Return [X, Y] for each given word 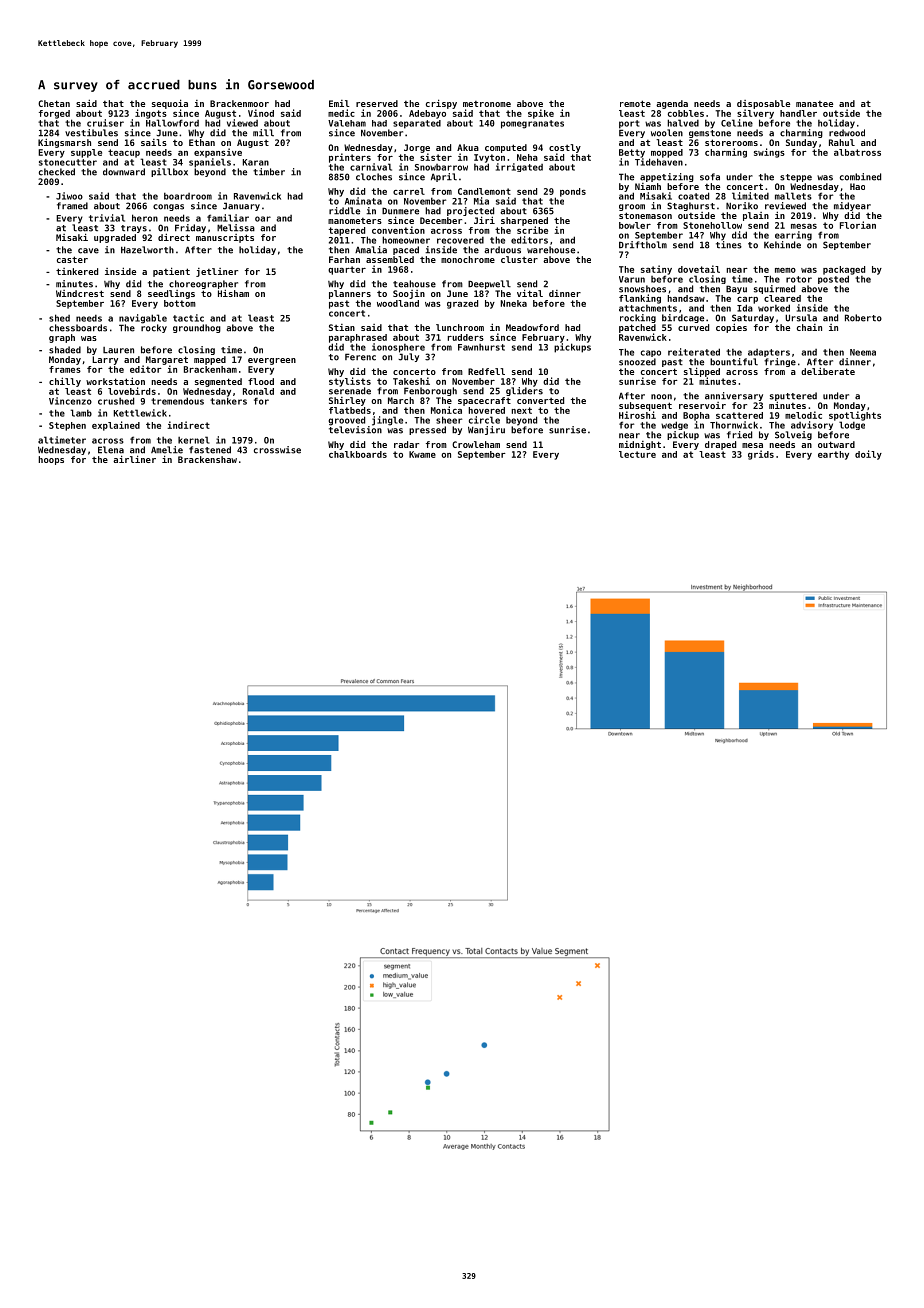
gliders [524, 391]
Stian [342, 327]
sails [154, 142]
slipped [702, 372]
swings [769, 153]
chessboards [78, 328]
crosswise [277, 450]
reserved [377, 103]
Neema [863, 352]
